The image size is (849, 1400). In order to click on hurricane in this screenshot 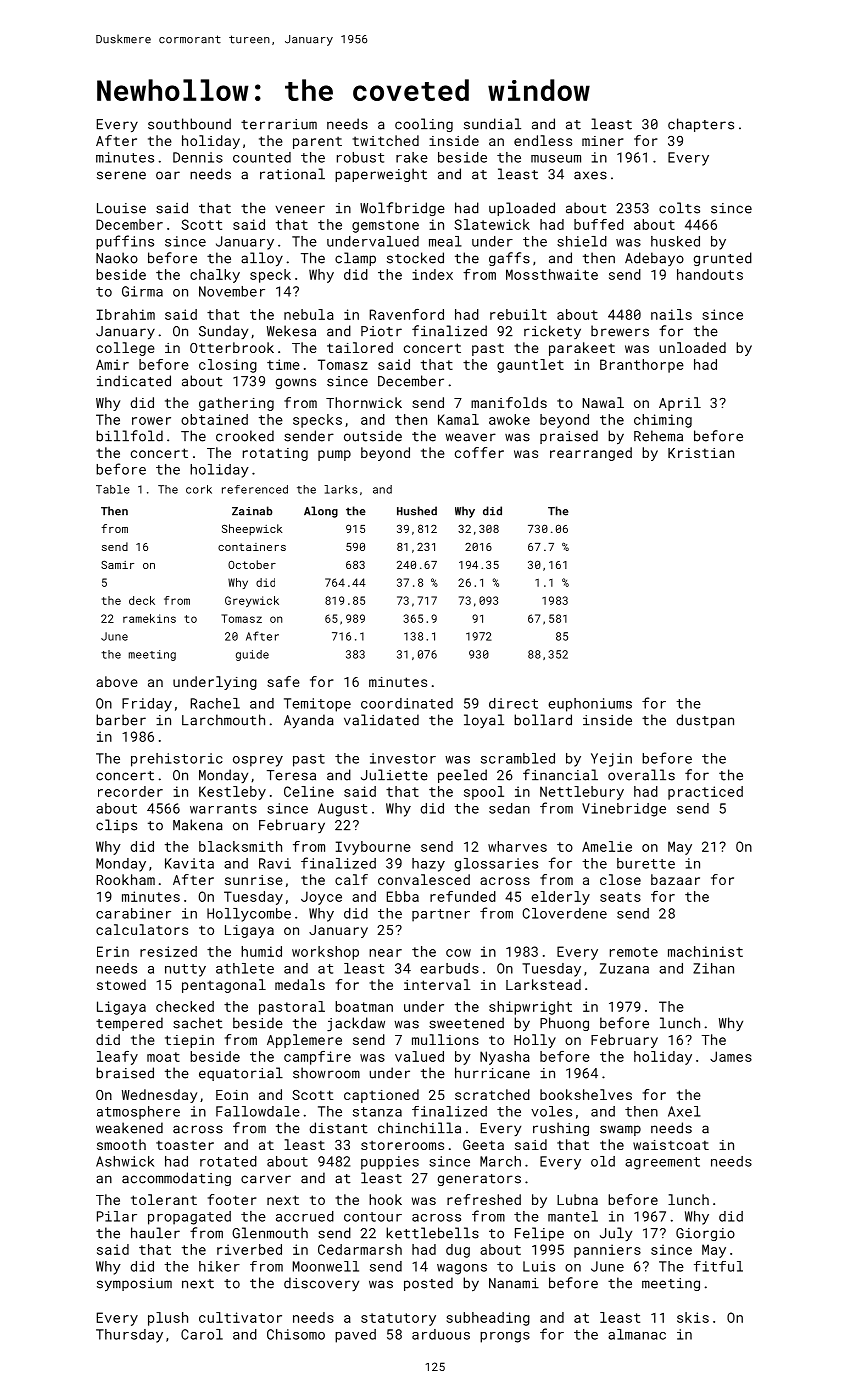, I will do `click(492, 1073)`.
